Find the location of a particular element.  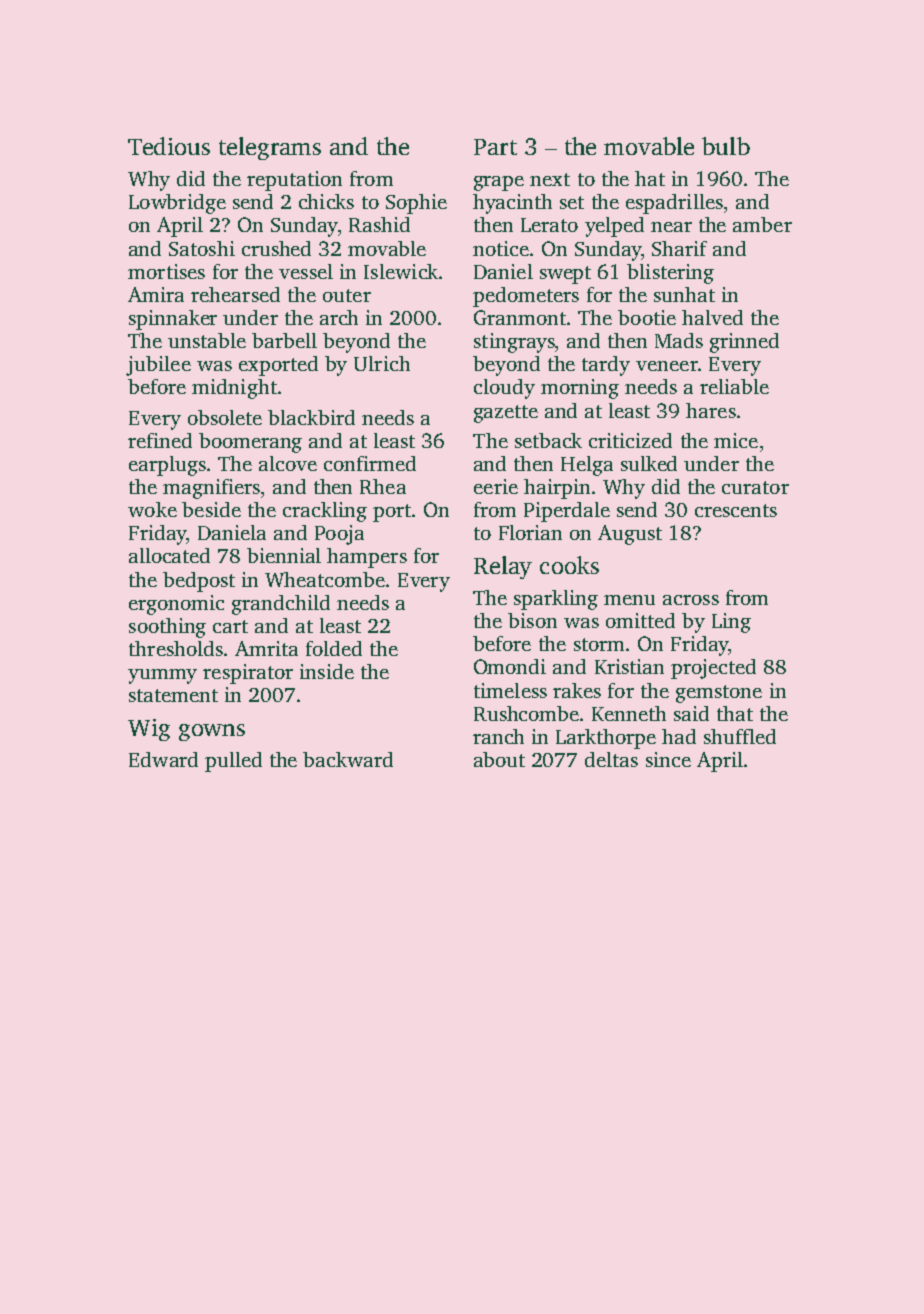

gazette is located at coordinates (506, 414).
